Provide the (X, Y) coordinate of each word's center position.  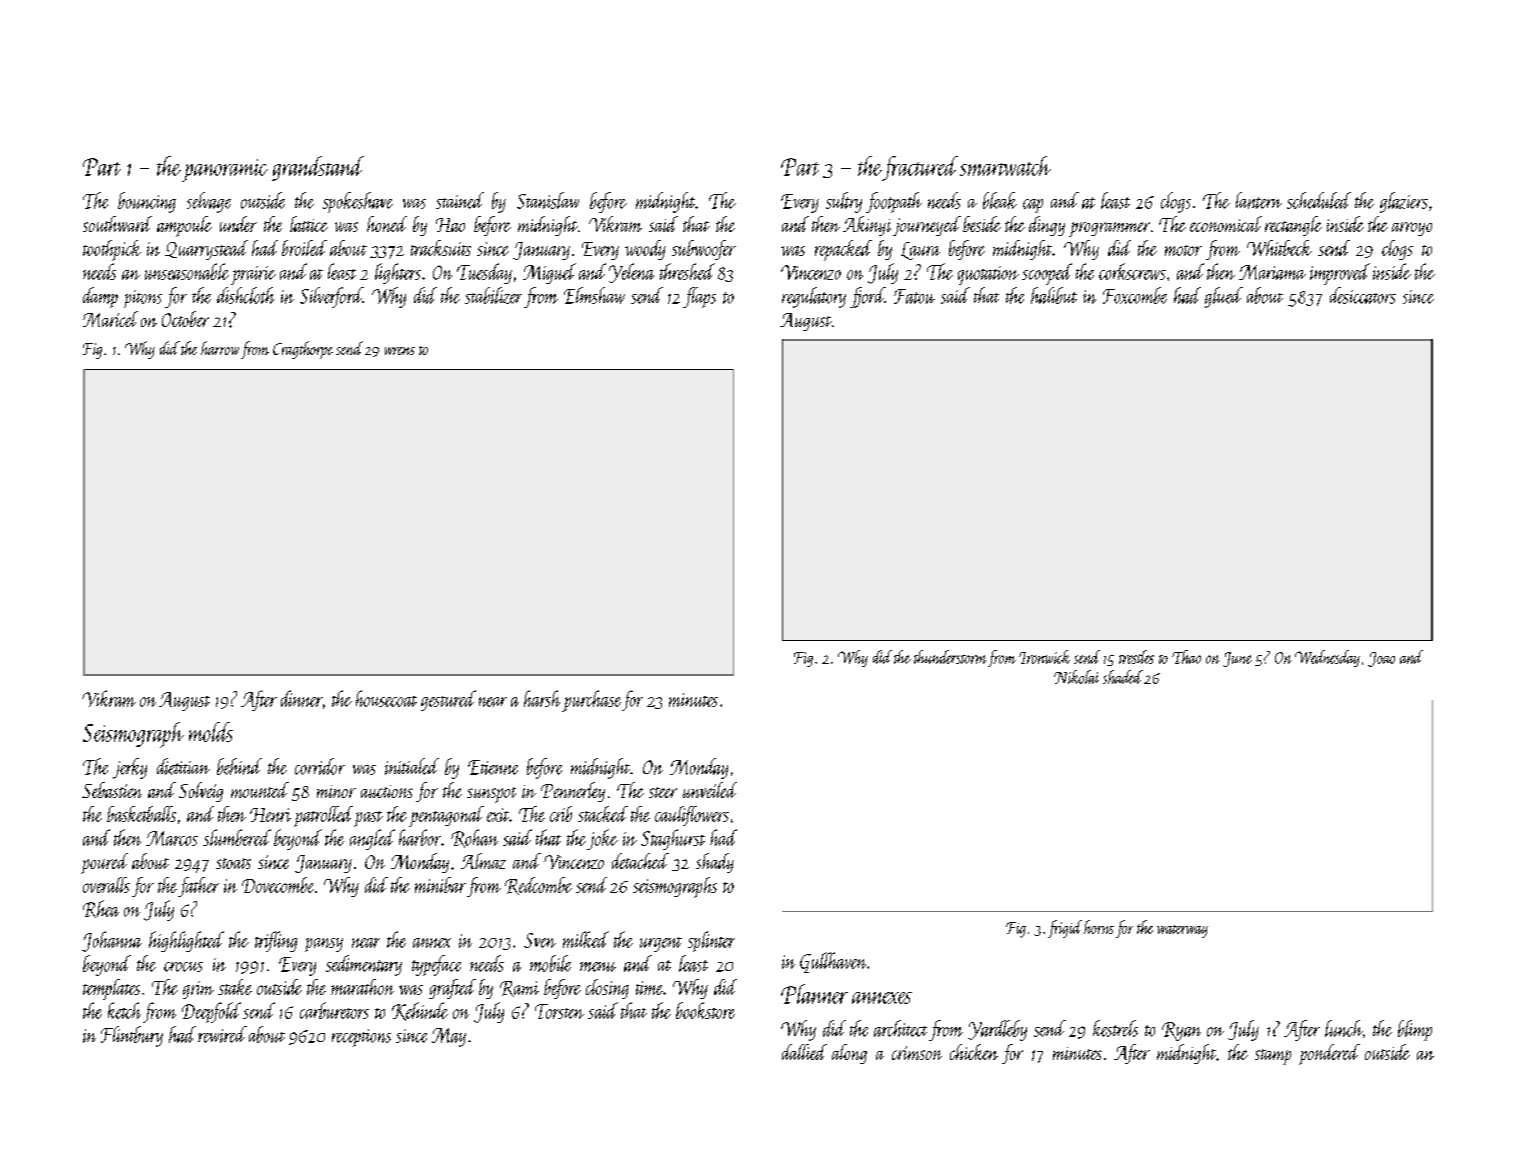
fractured (920, 168)
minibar (440, 885)
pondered (1329, 1054)
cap (1033, 206)
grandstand (318, 168)
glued (1224, 297)
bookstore (705, 1010)
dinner (302, 698)
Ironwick (1044, 657)
